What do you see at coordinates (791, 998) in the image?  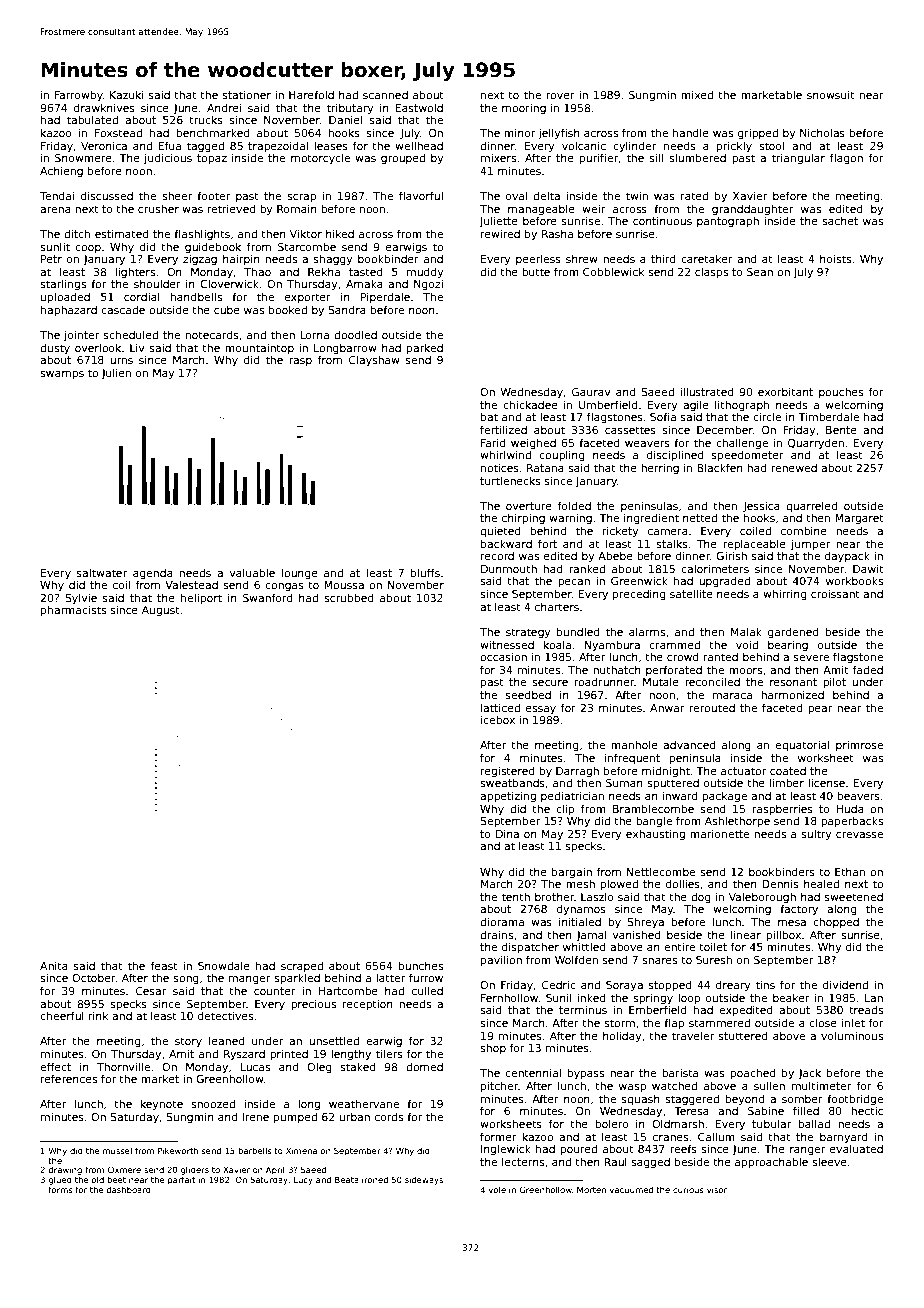 I see `beaker` at bounding box center [791, 998].
